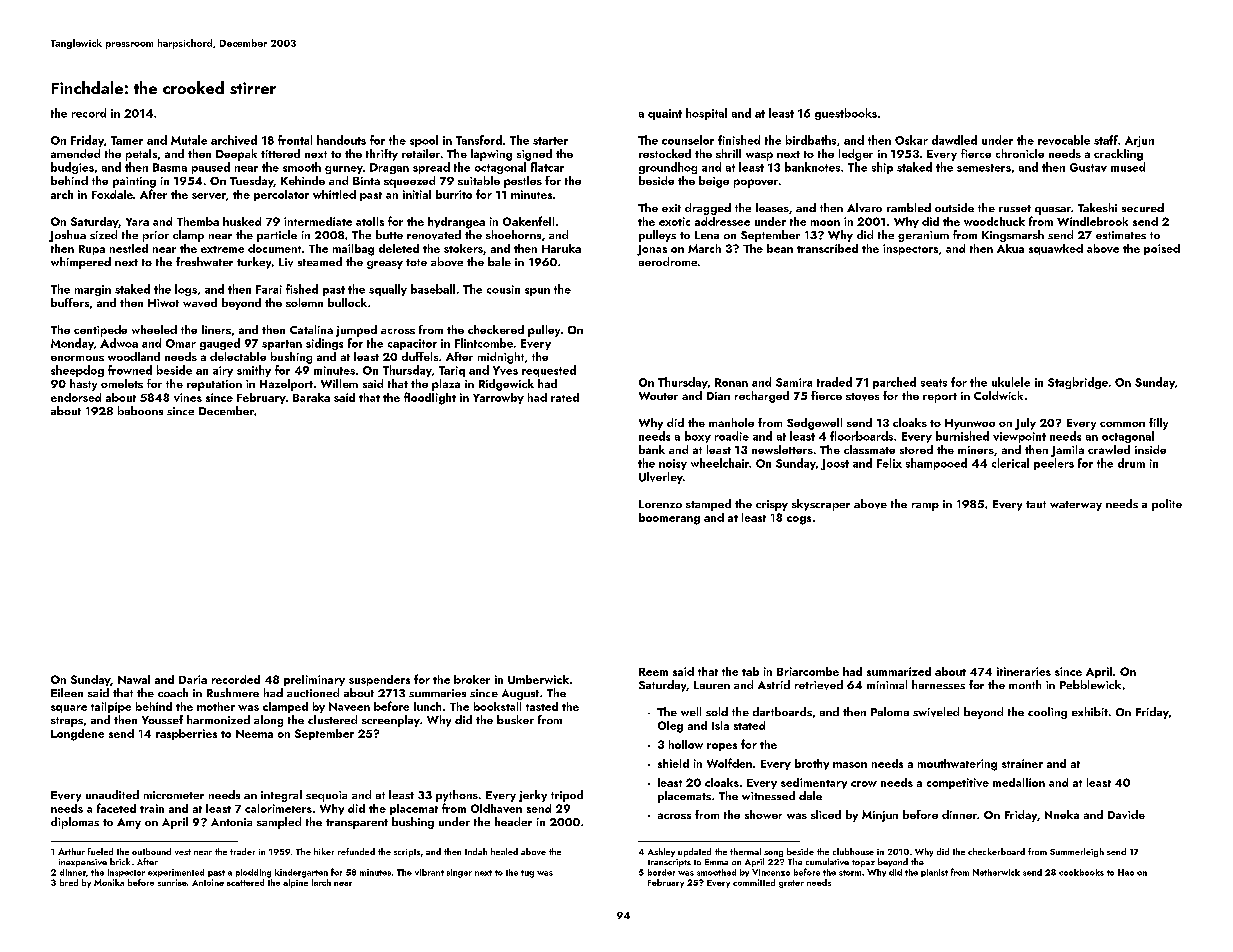 This document has height=952, width=1233. What do you see at coordinates (479, 140) in the document?
I see `Tansford` at bounding box center [479, 140].
